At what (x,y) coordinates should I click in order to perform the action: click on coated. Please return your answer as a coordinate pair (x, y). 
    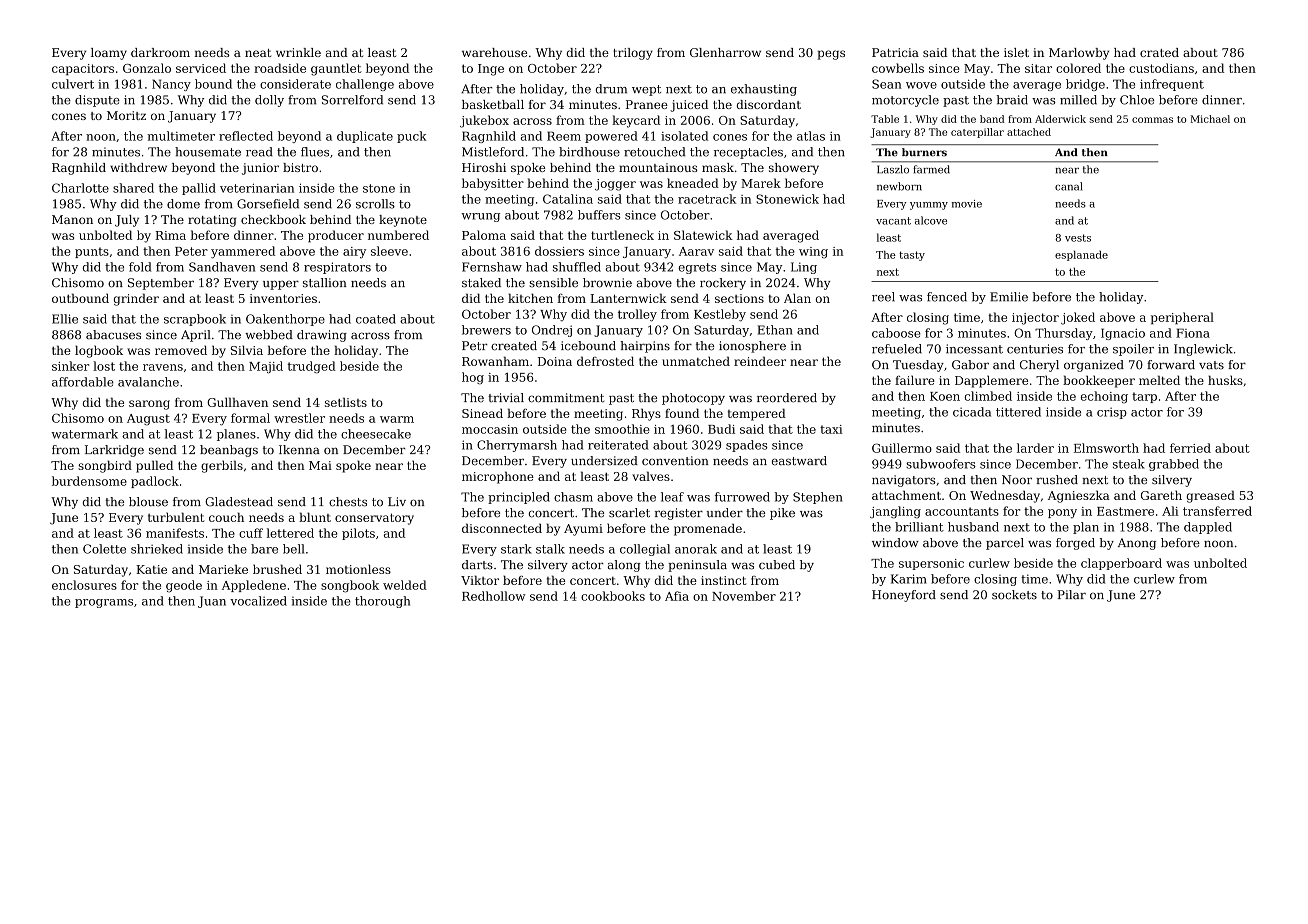
    Looking at the image, I should click on (376, 319).
